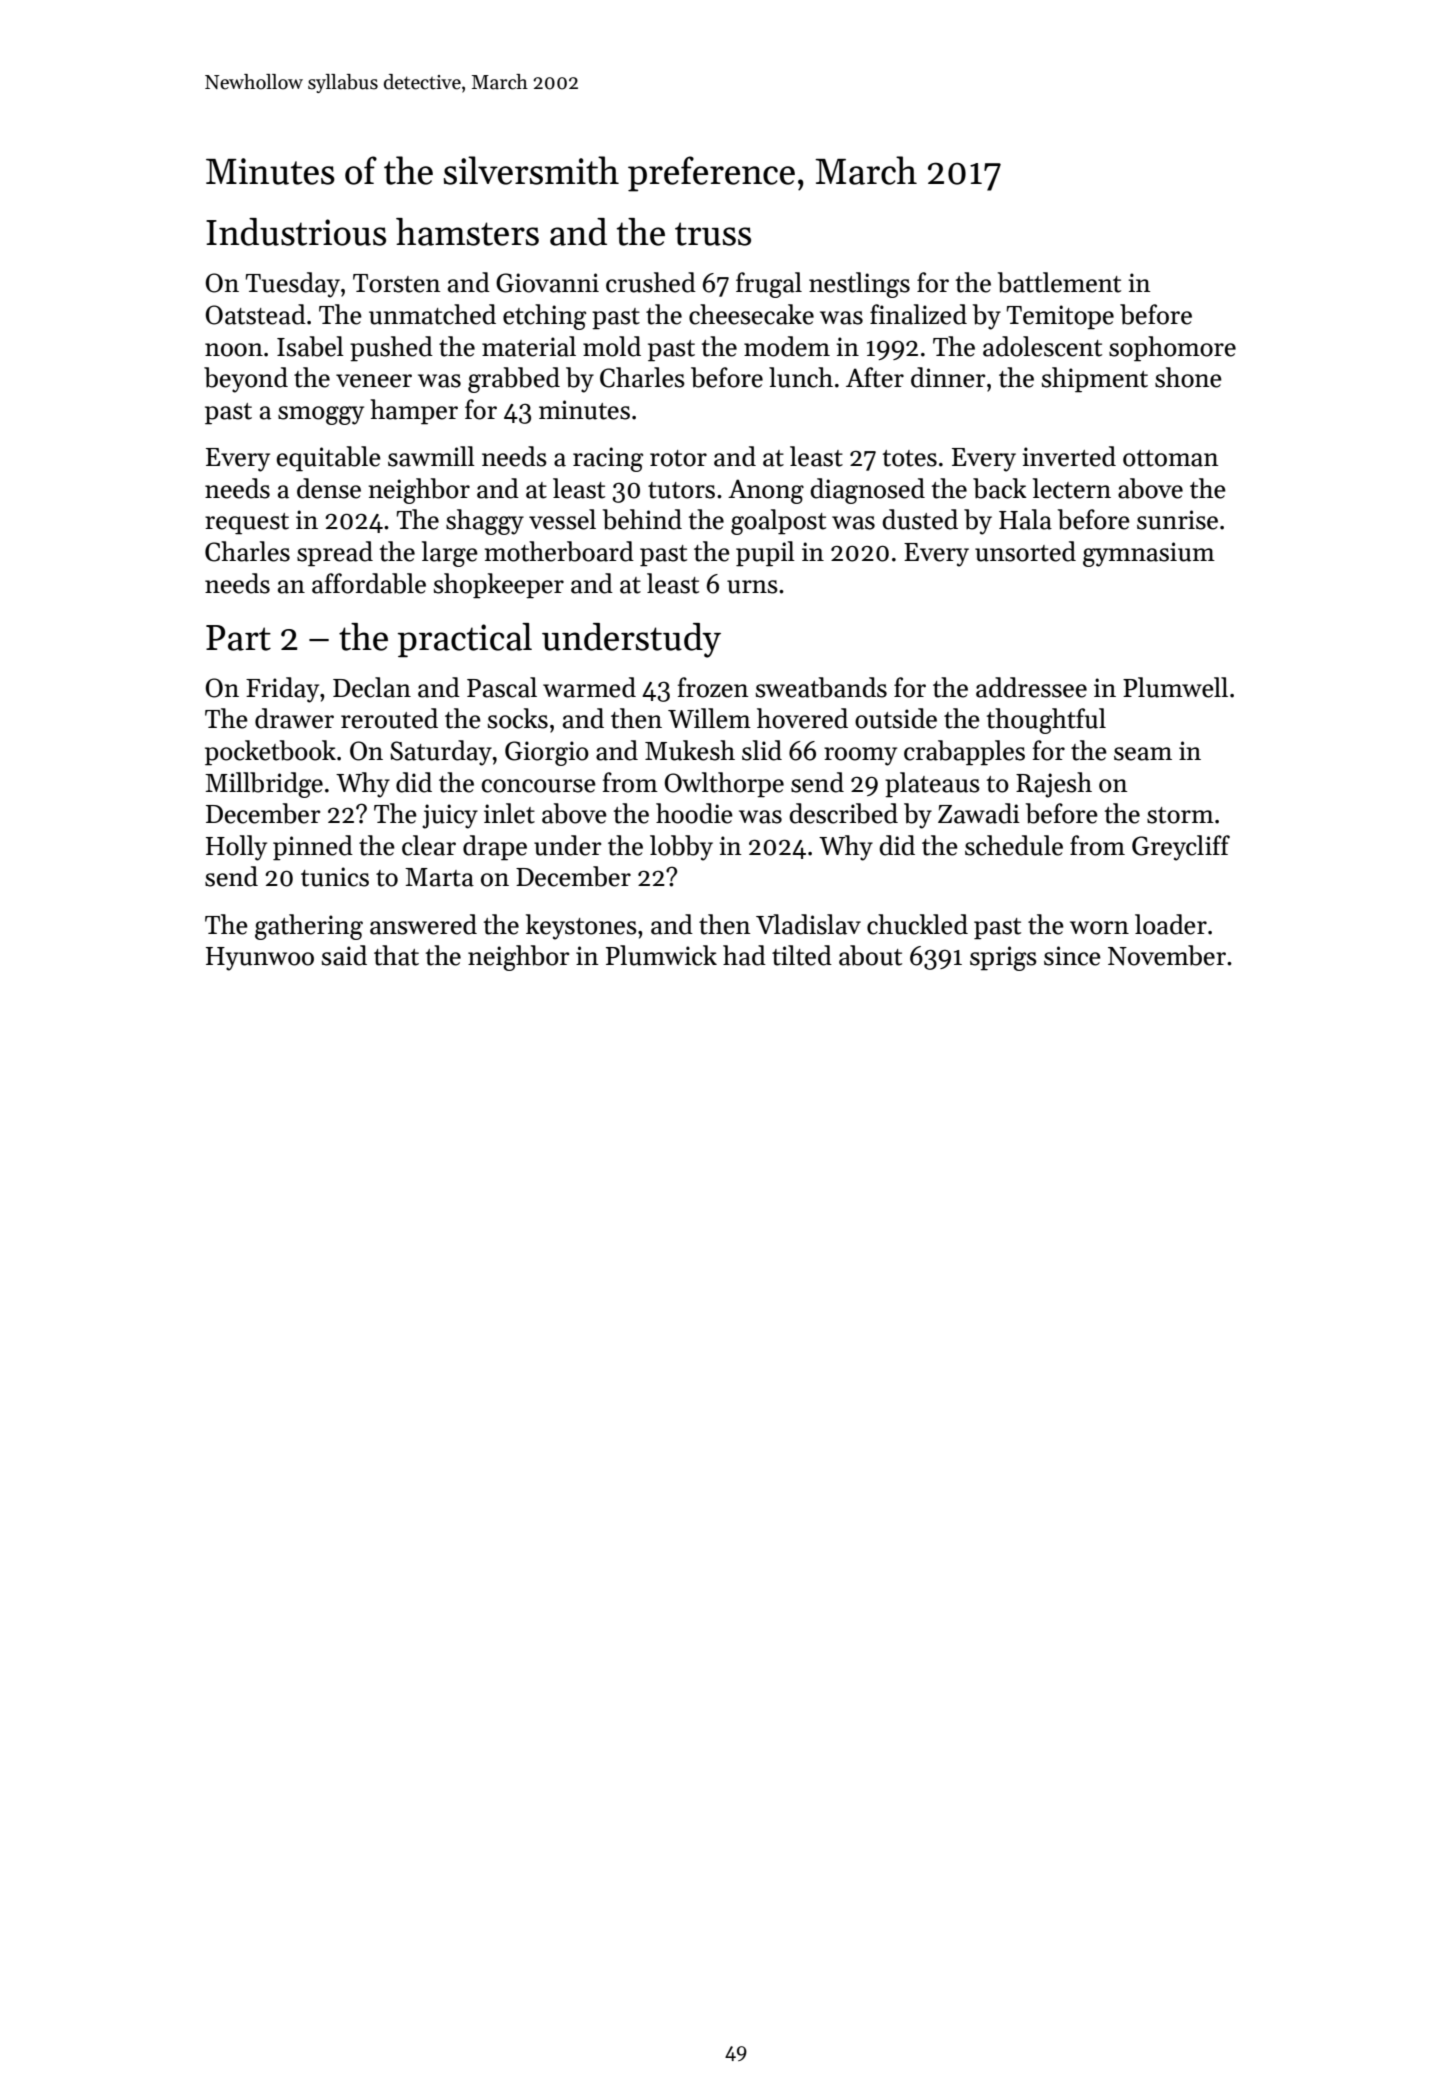 This screenshot has width=1450, height=2100. What do you see at coordinates (1003, 958) in the screenshot?
I see `sprigs` at bounding box center [1003, 958].
